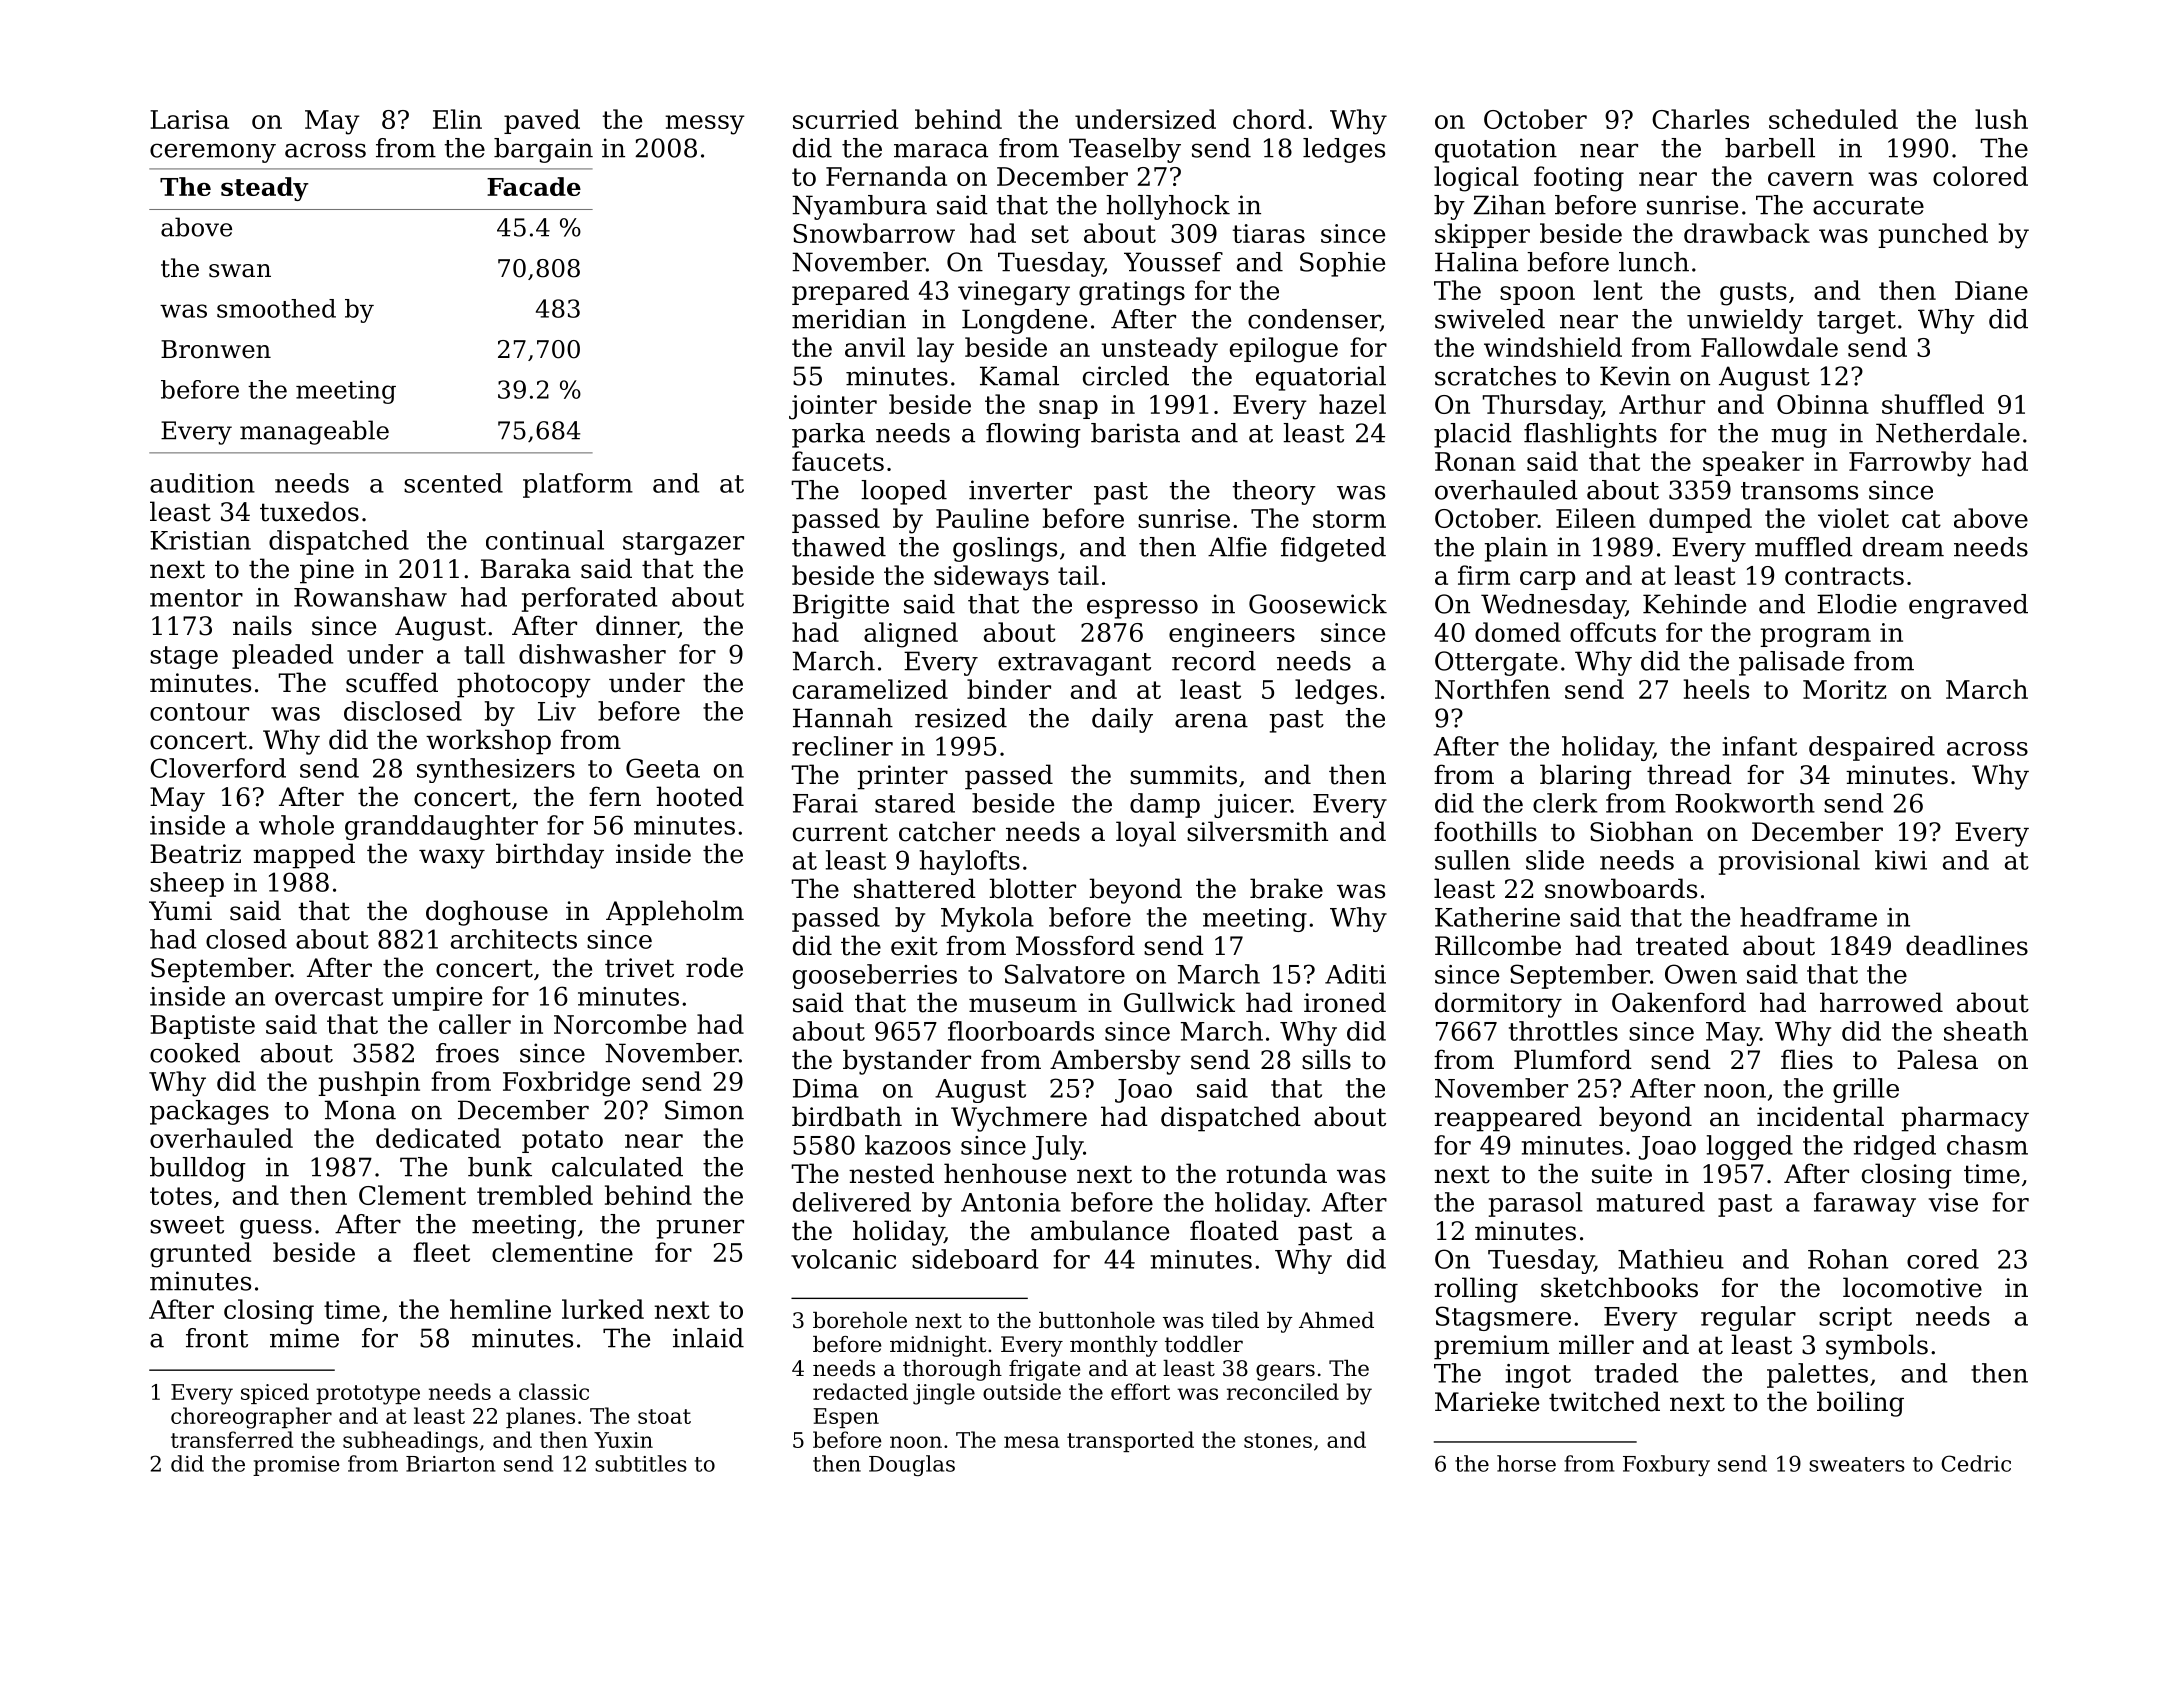 Image resolution: width=2178 pixels, height=1683 pixels. What do you see at coordinates (276, 1229) in the image?
I see `guess` at bounding box center [276, 1229].
